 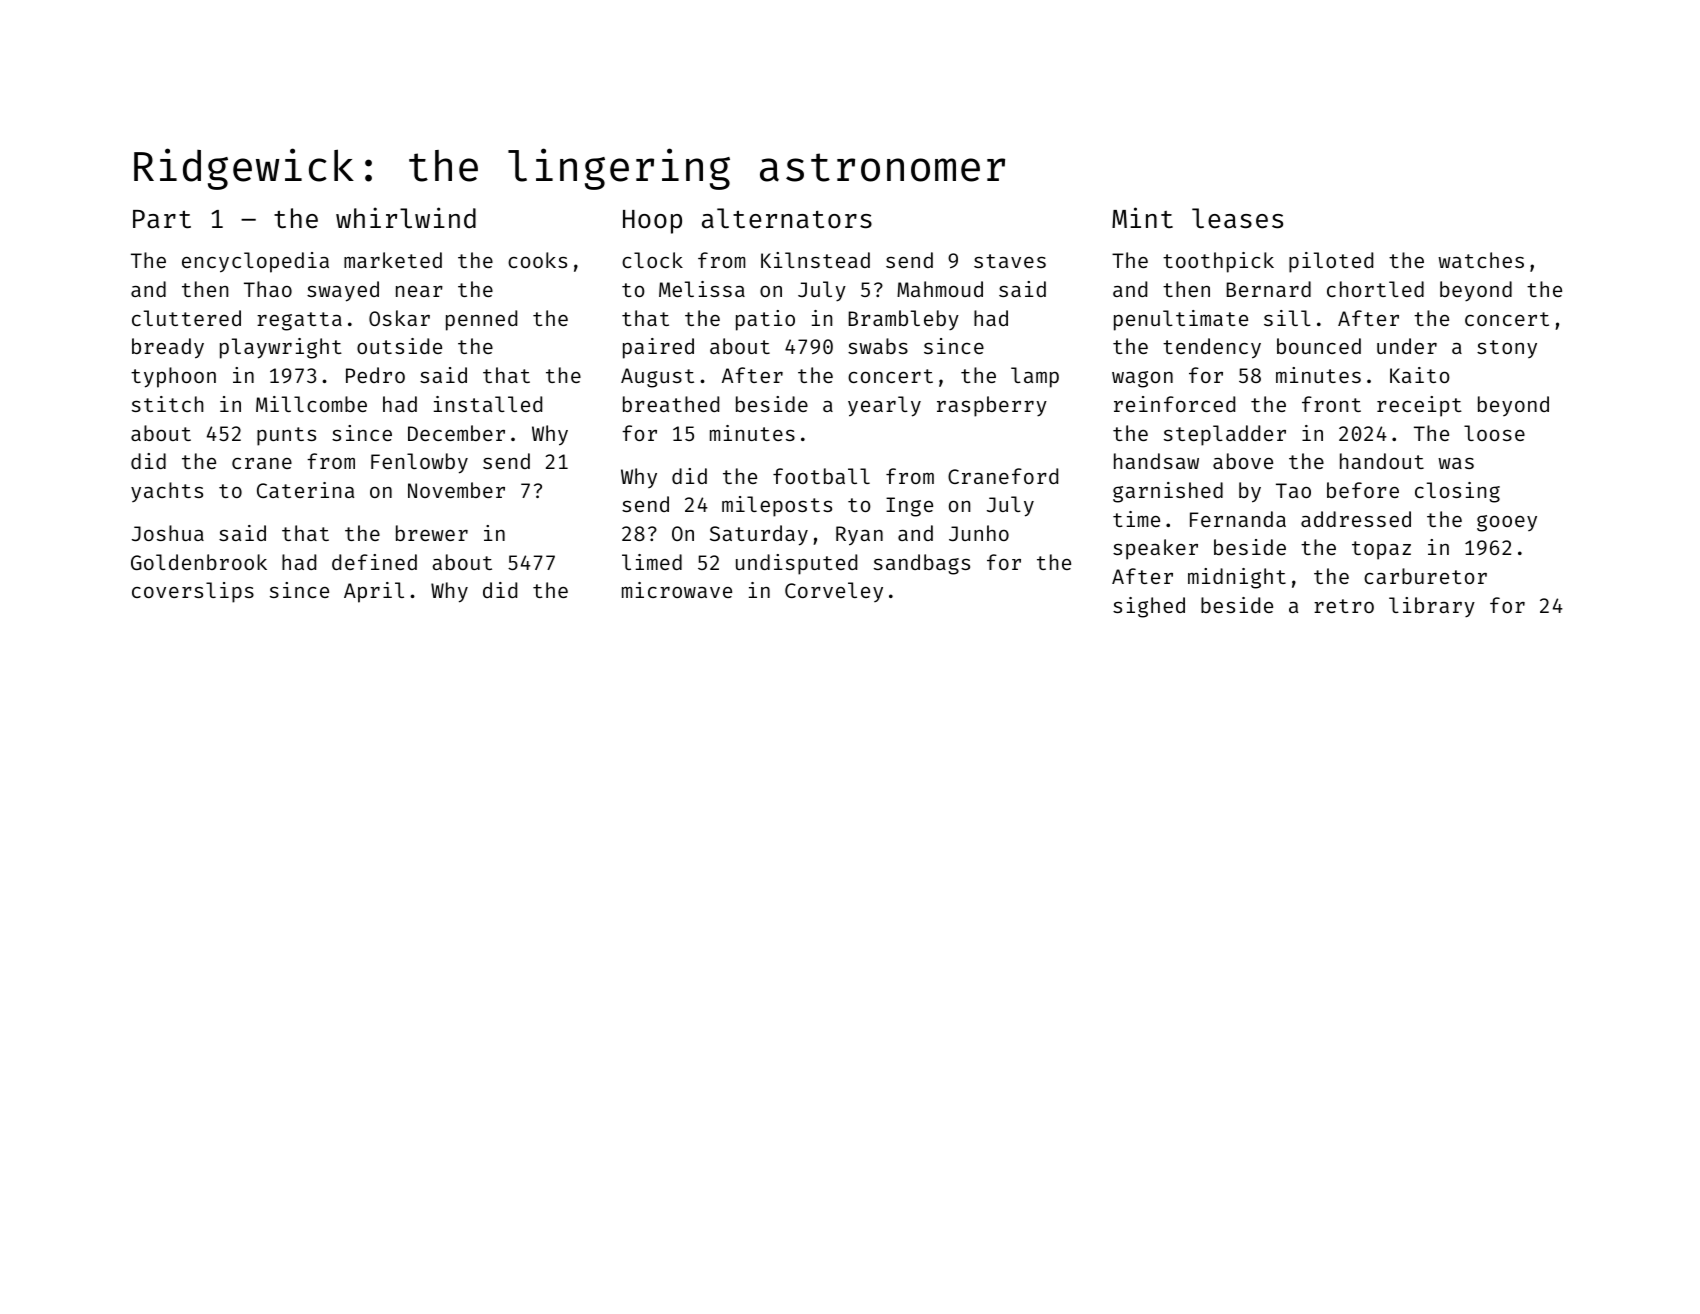 I want to click on Kaito, so click(x=1420, y=375).
